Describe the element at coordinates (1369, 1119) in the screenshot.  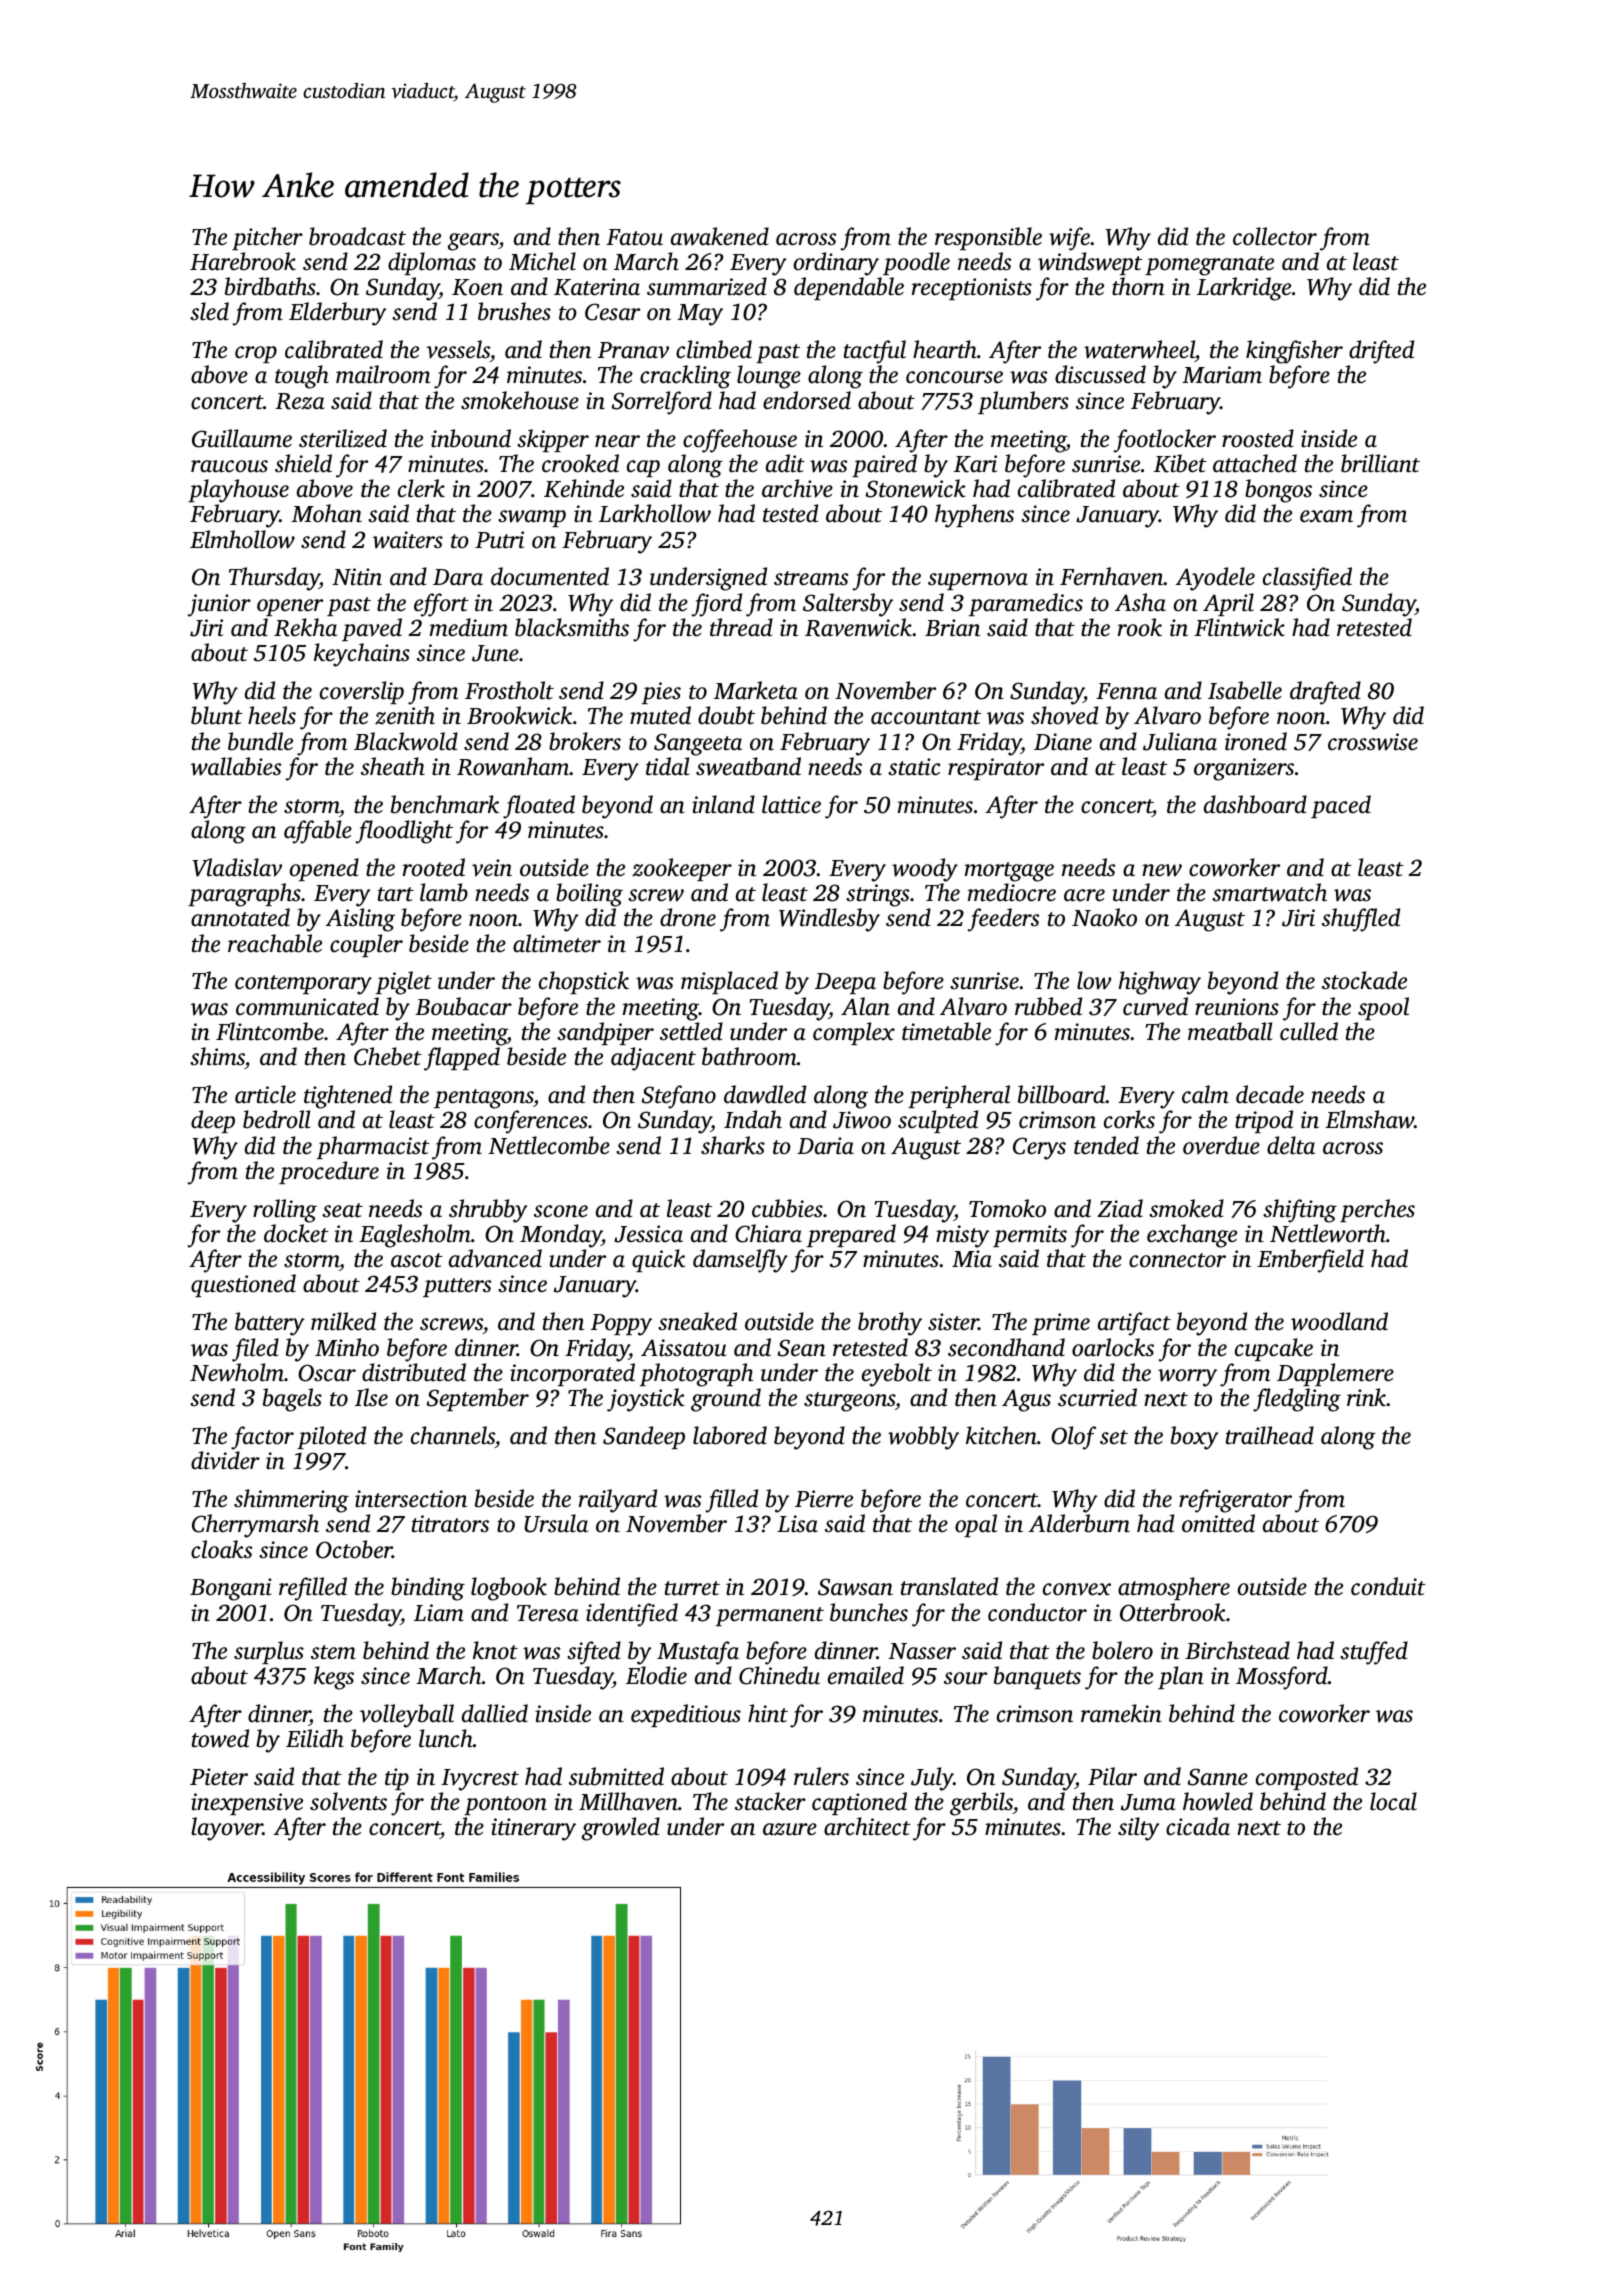
I see `Elmshaw` at that location.
